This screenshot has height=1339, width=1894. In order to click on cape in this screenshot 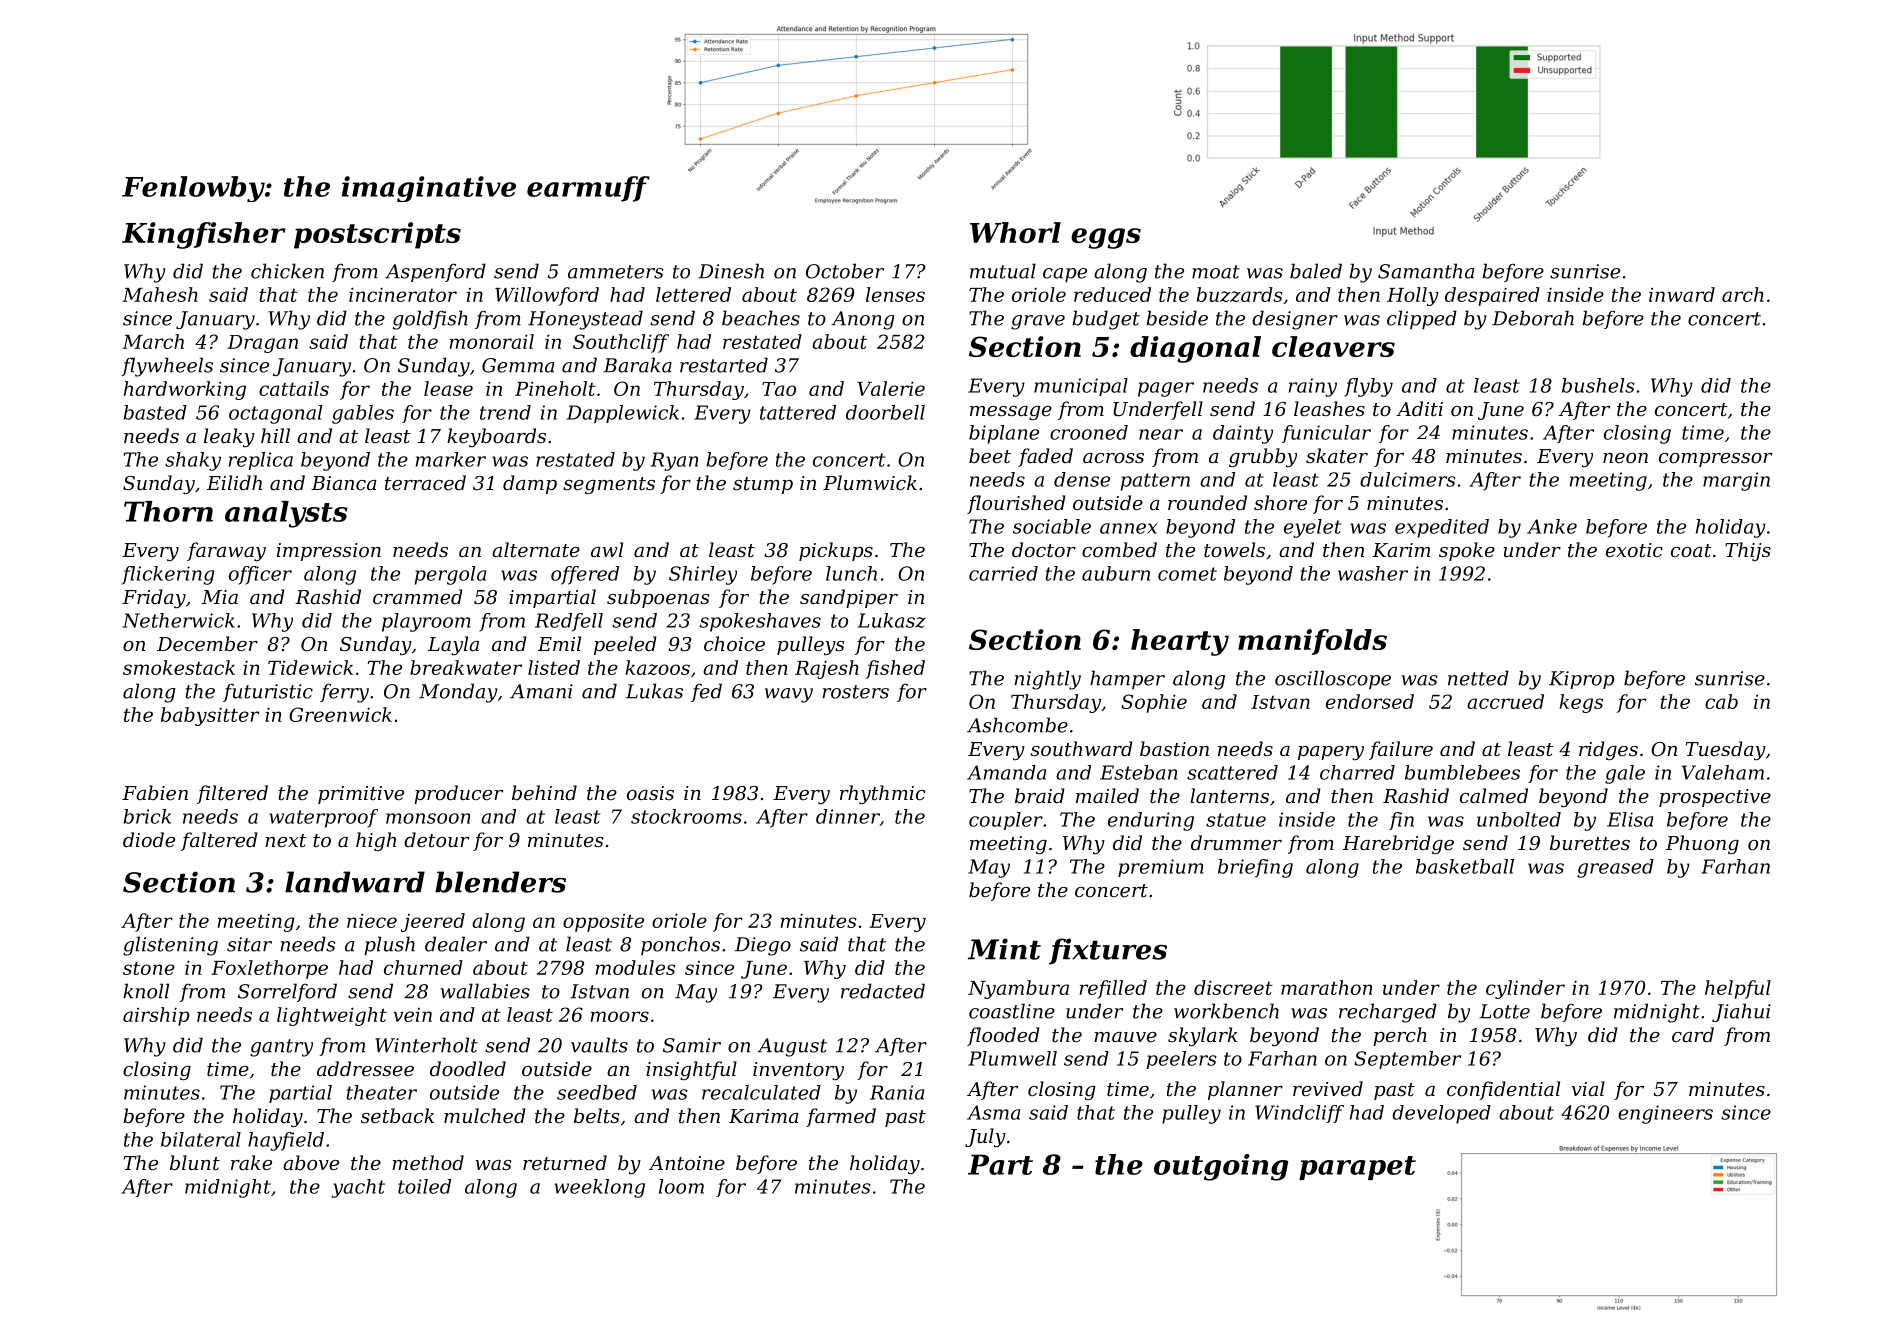, I will do `click(1065, 275)`.
